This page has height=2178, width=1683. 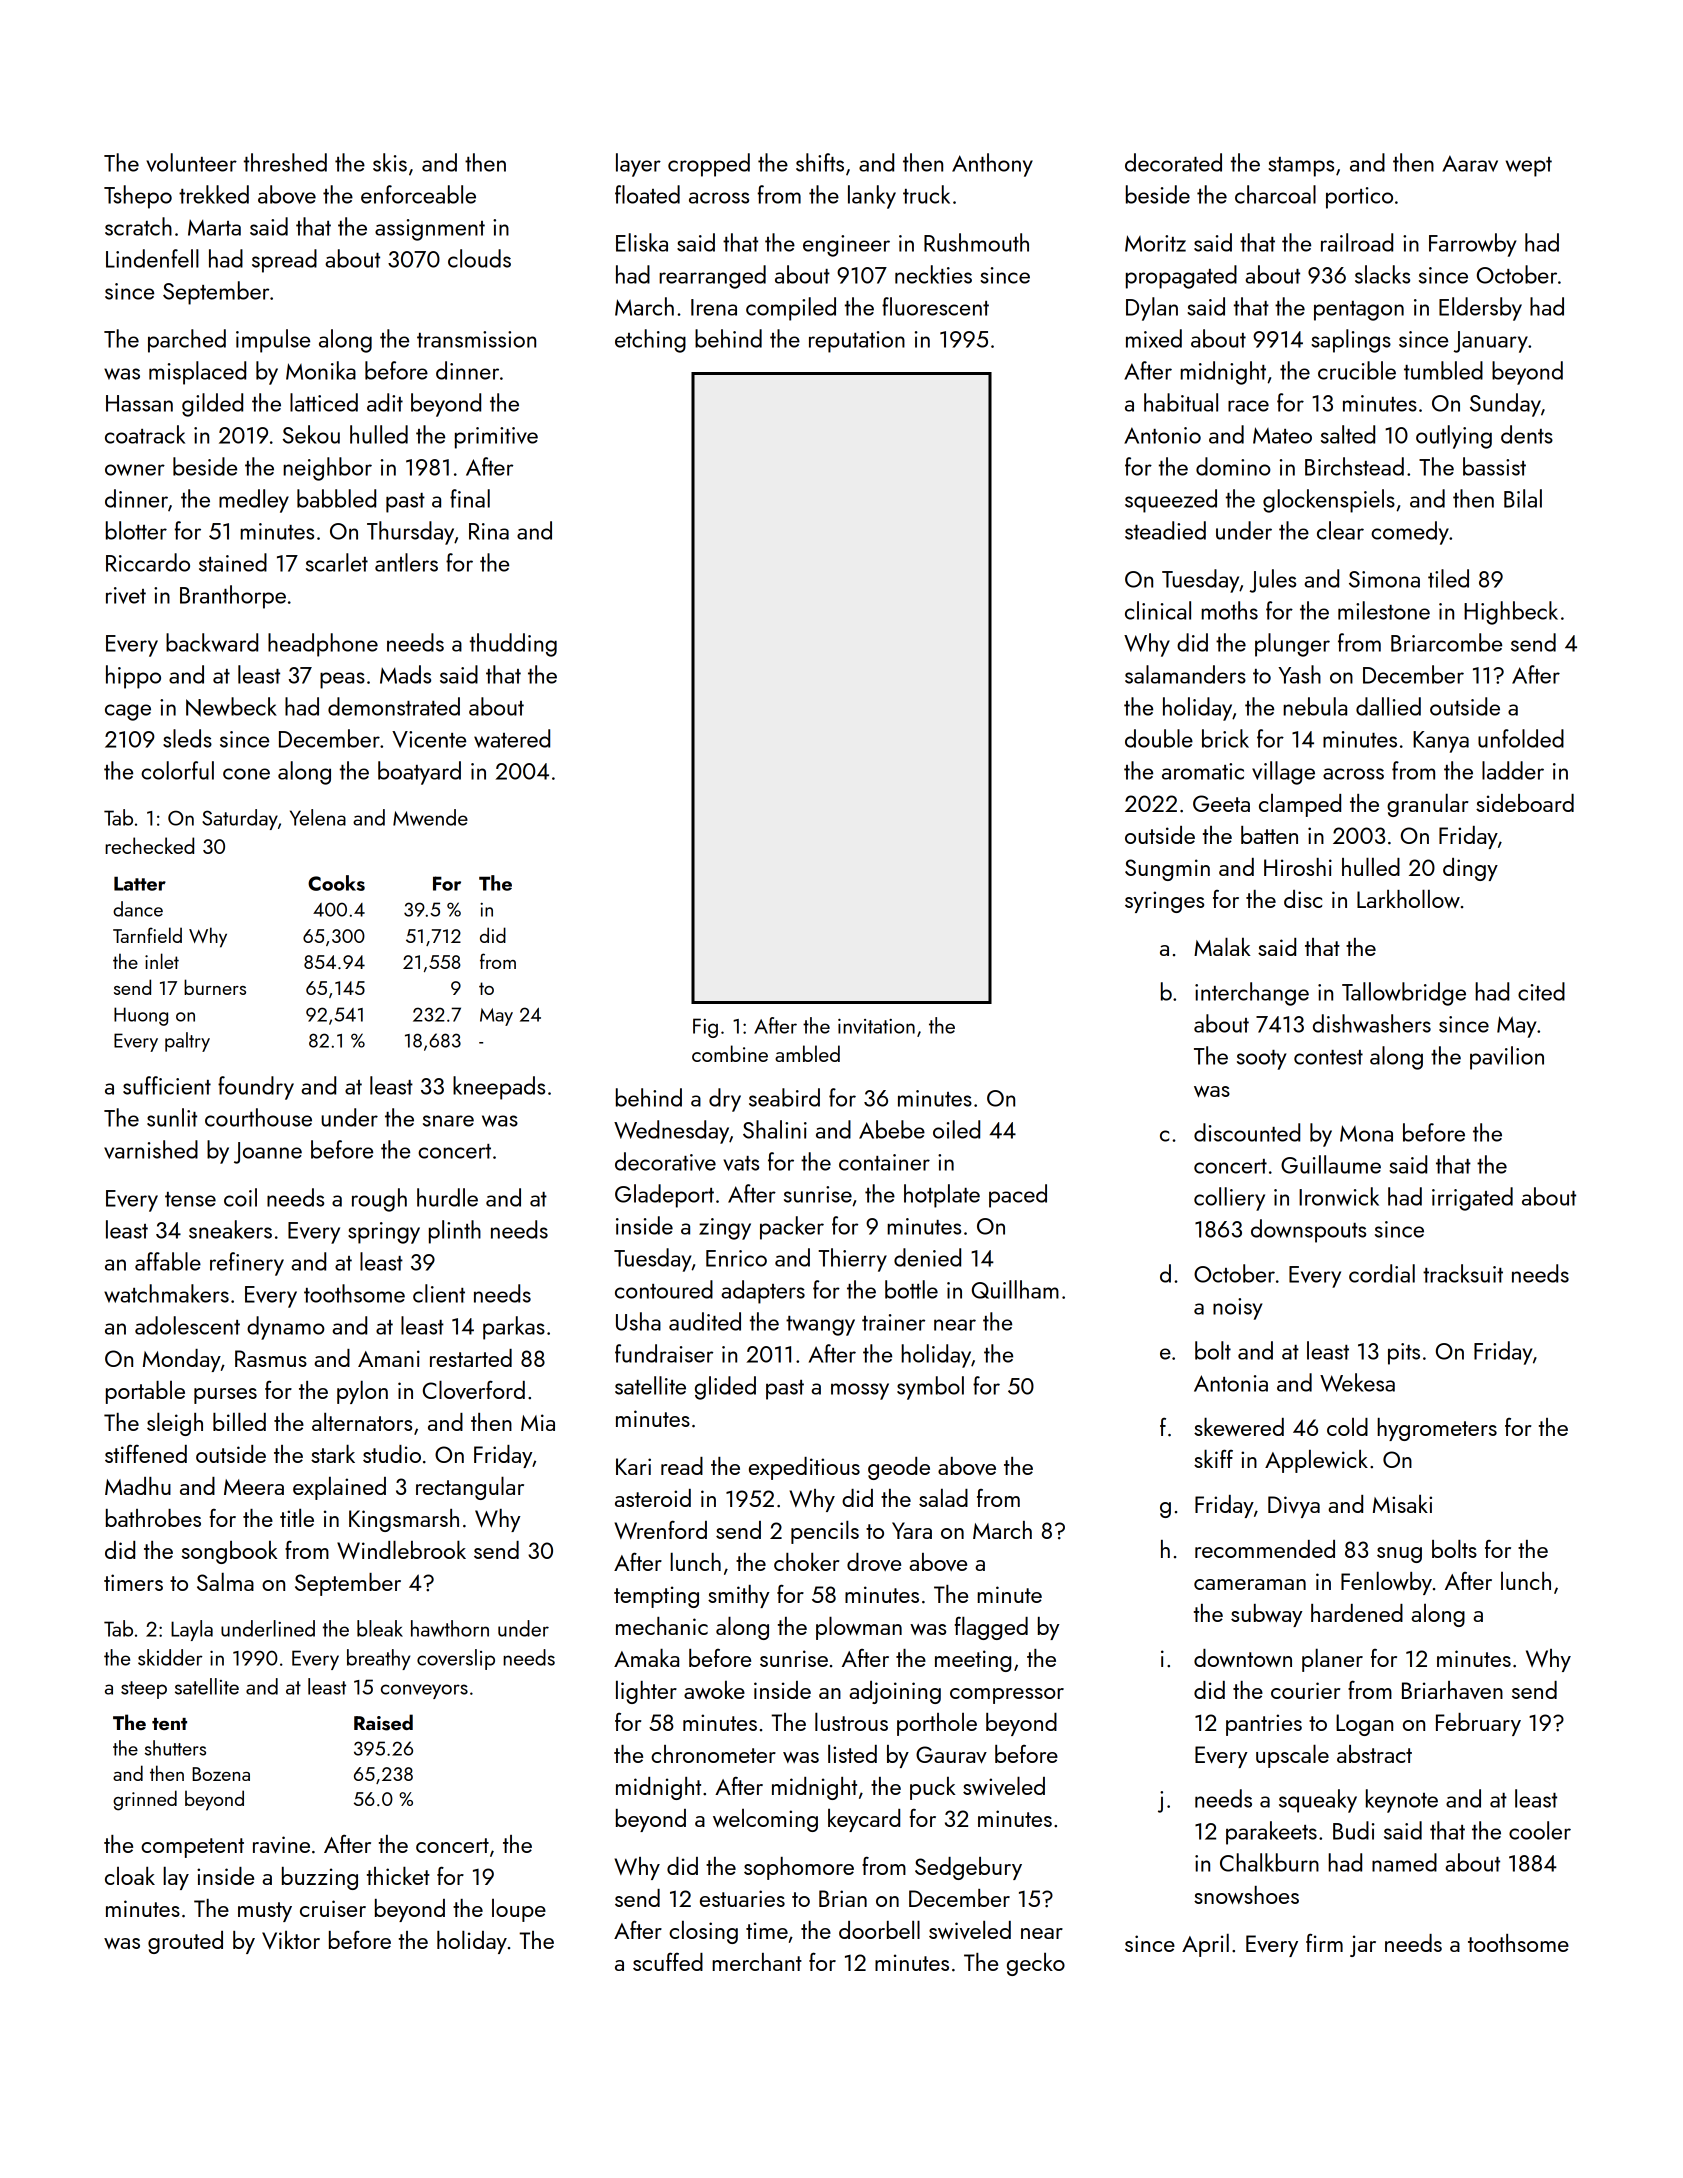 What do you see at coordinates (291, 1940) in the page?
I see `Viktor` at bounding box center [291, 1940].
